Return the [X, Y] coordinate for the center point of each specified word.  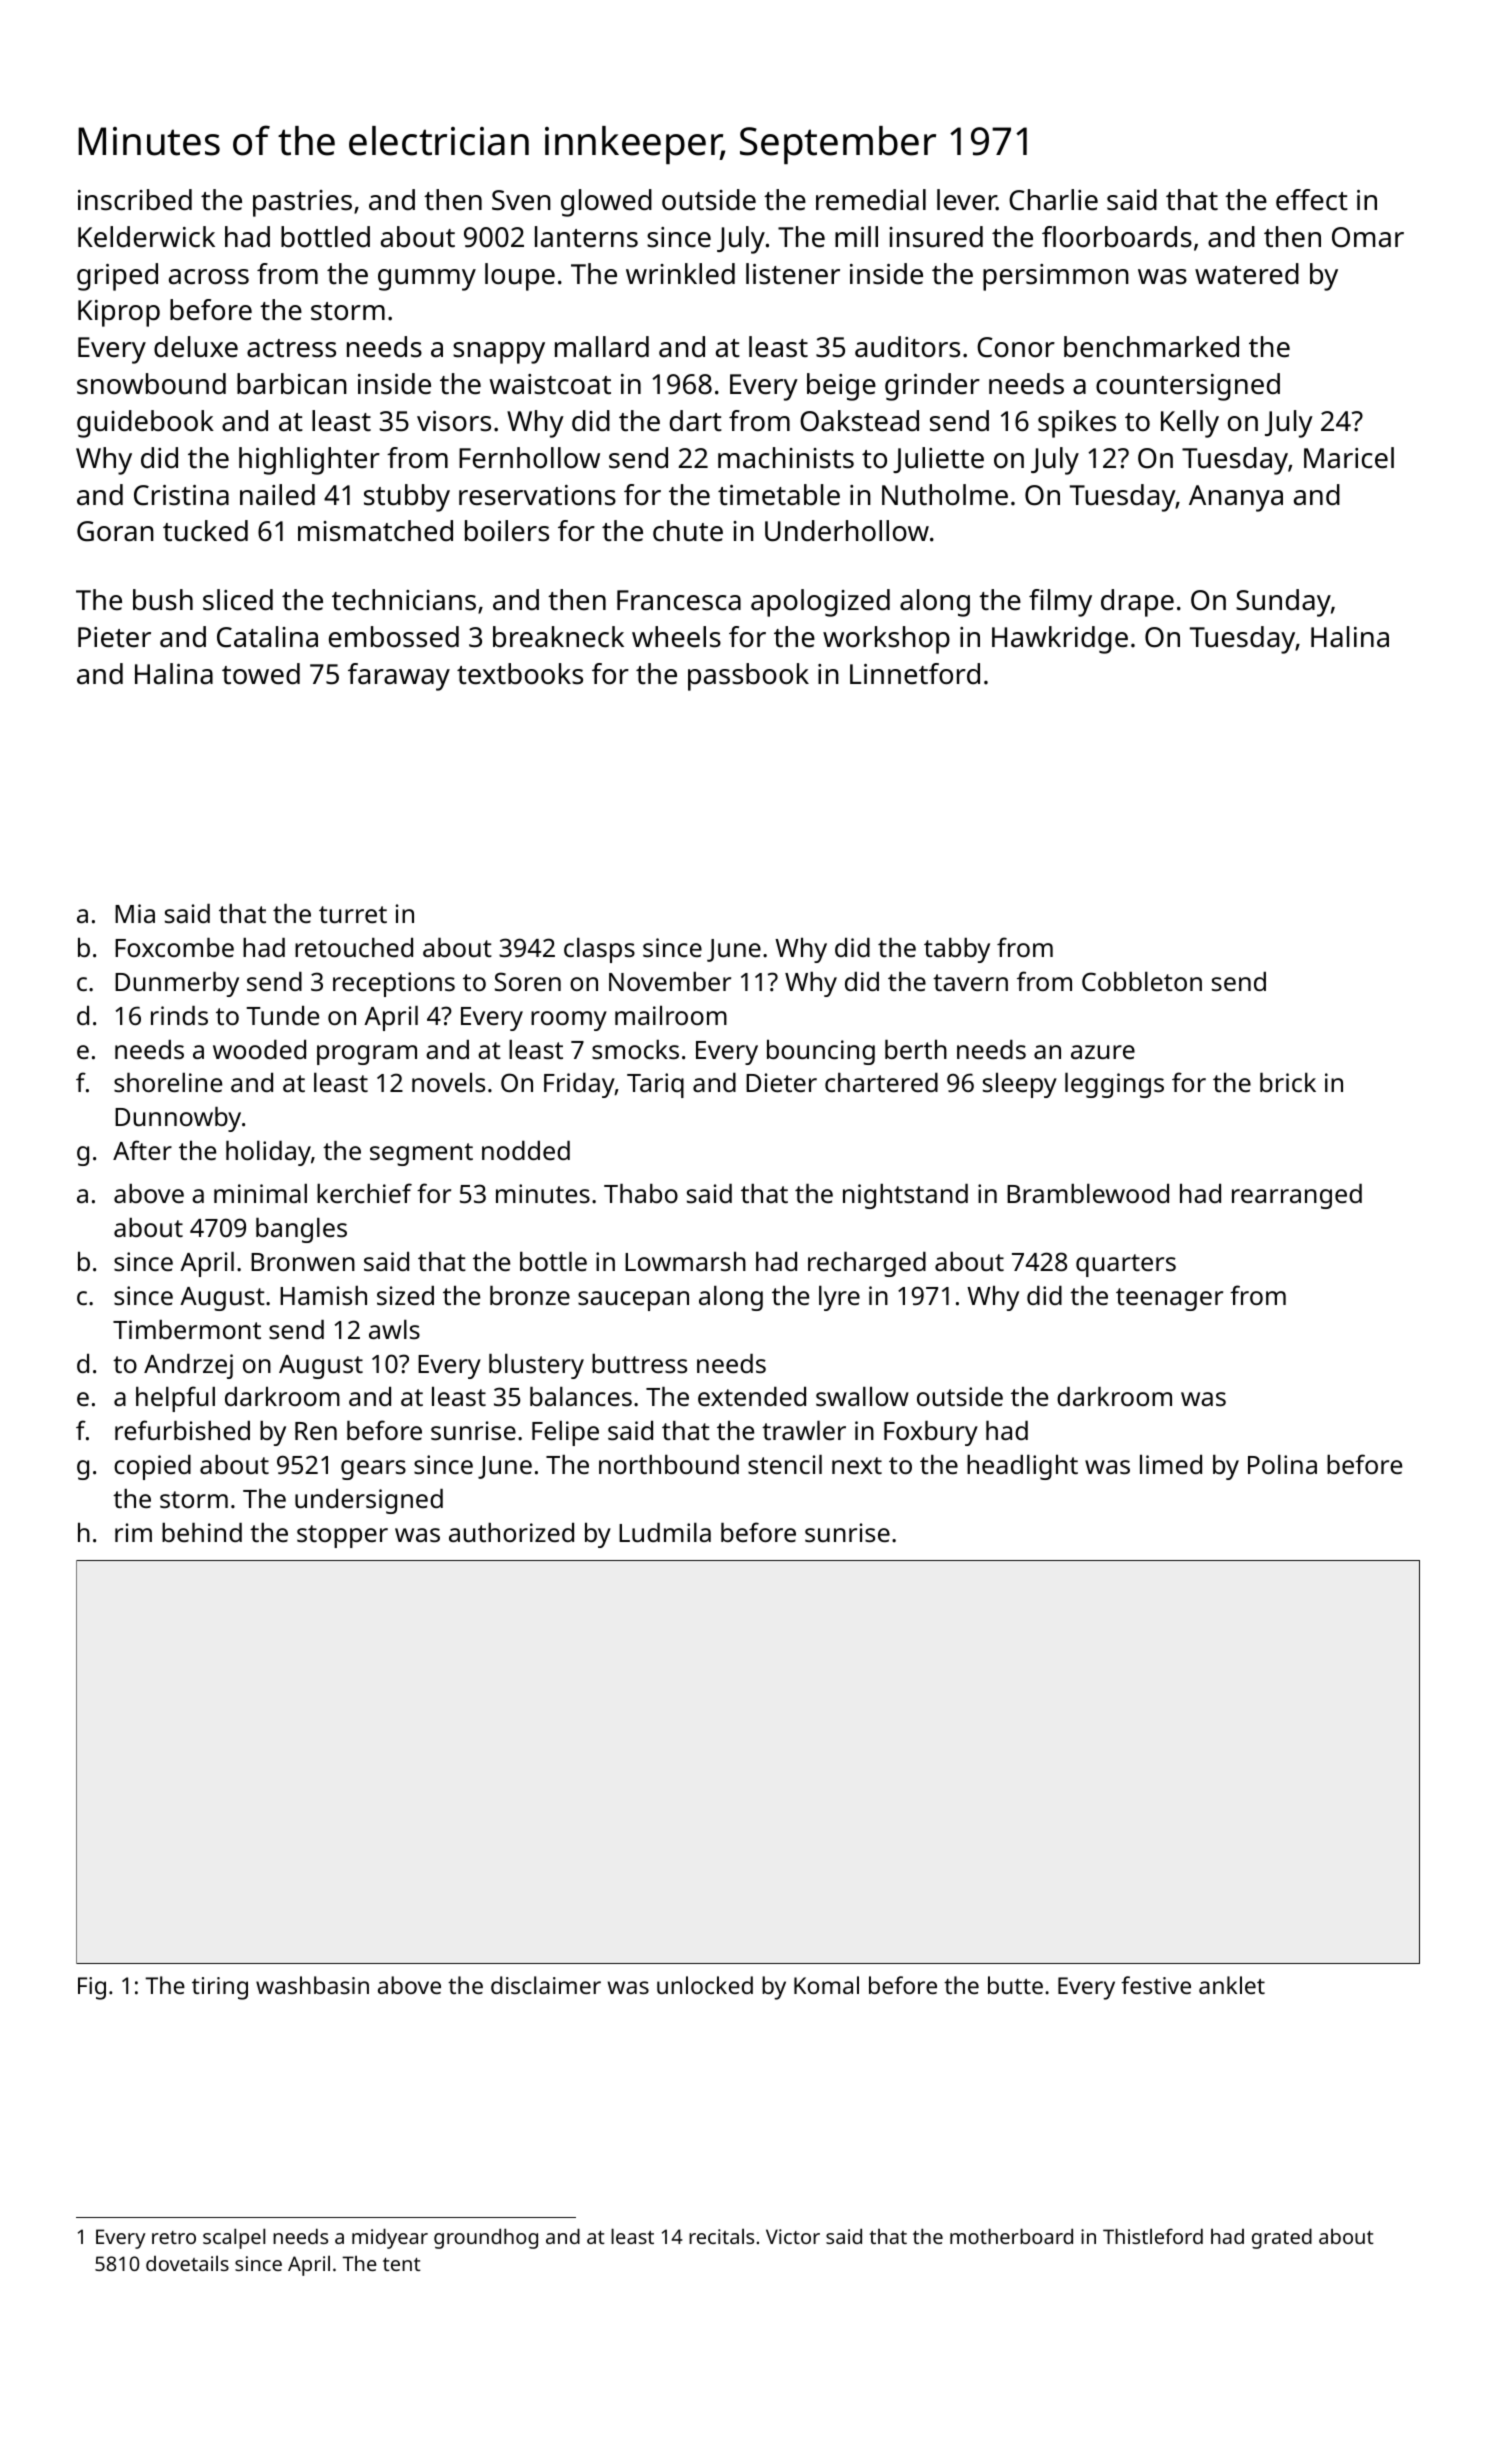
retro [174, 2237]
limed [1171, 1464]
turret [353, 914]
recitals [721, 2236]
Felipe [565, 1433]
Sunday [1283, 603]
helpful [175, 1399]
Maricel [1349, 458]
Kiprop [119, 313]
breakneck [558, 637]
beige [841, 387]
